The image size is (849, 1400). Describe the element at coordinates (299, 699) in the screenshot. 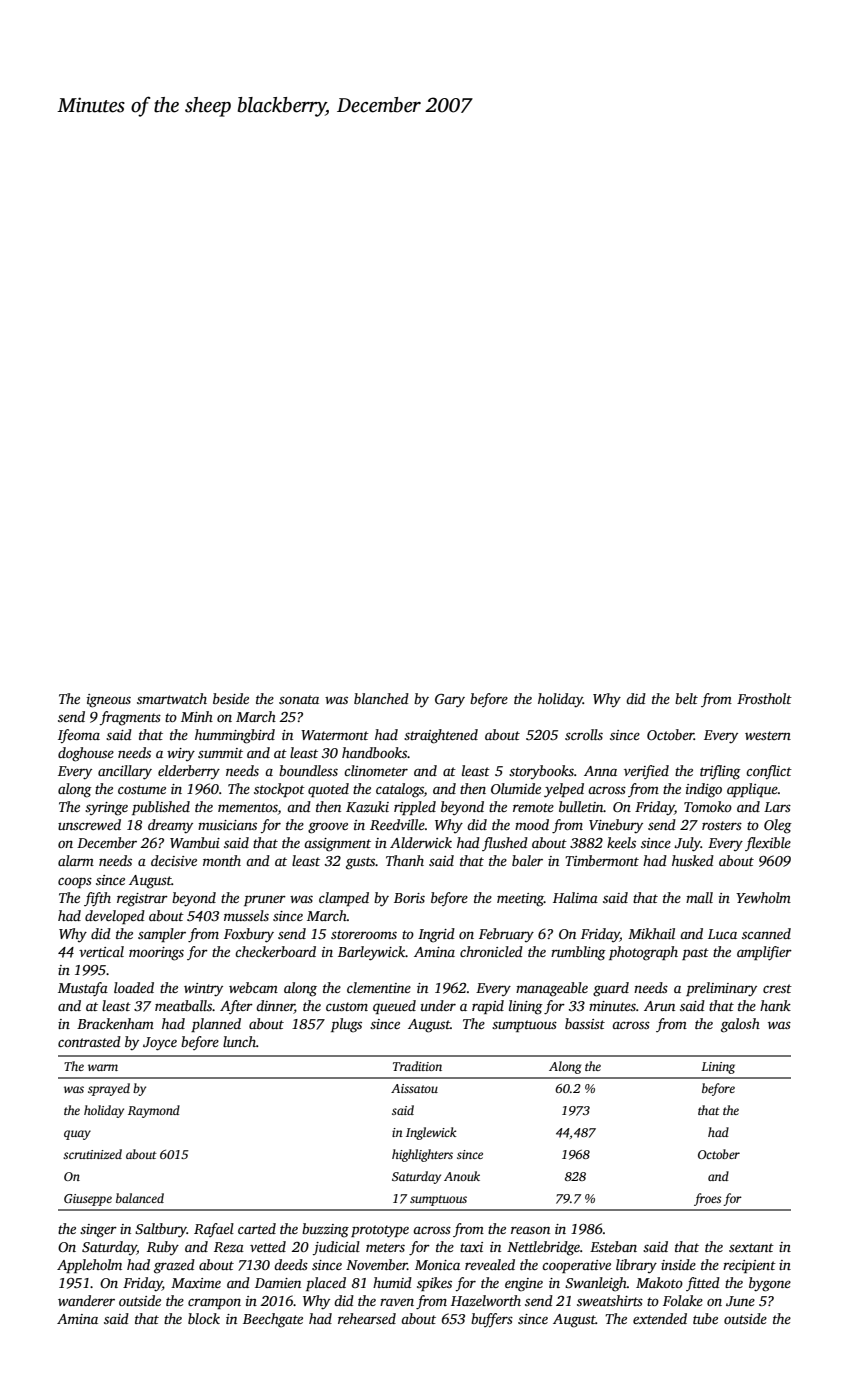

I see `sonata` at that location.
